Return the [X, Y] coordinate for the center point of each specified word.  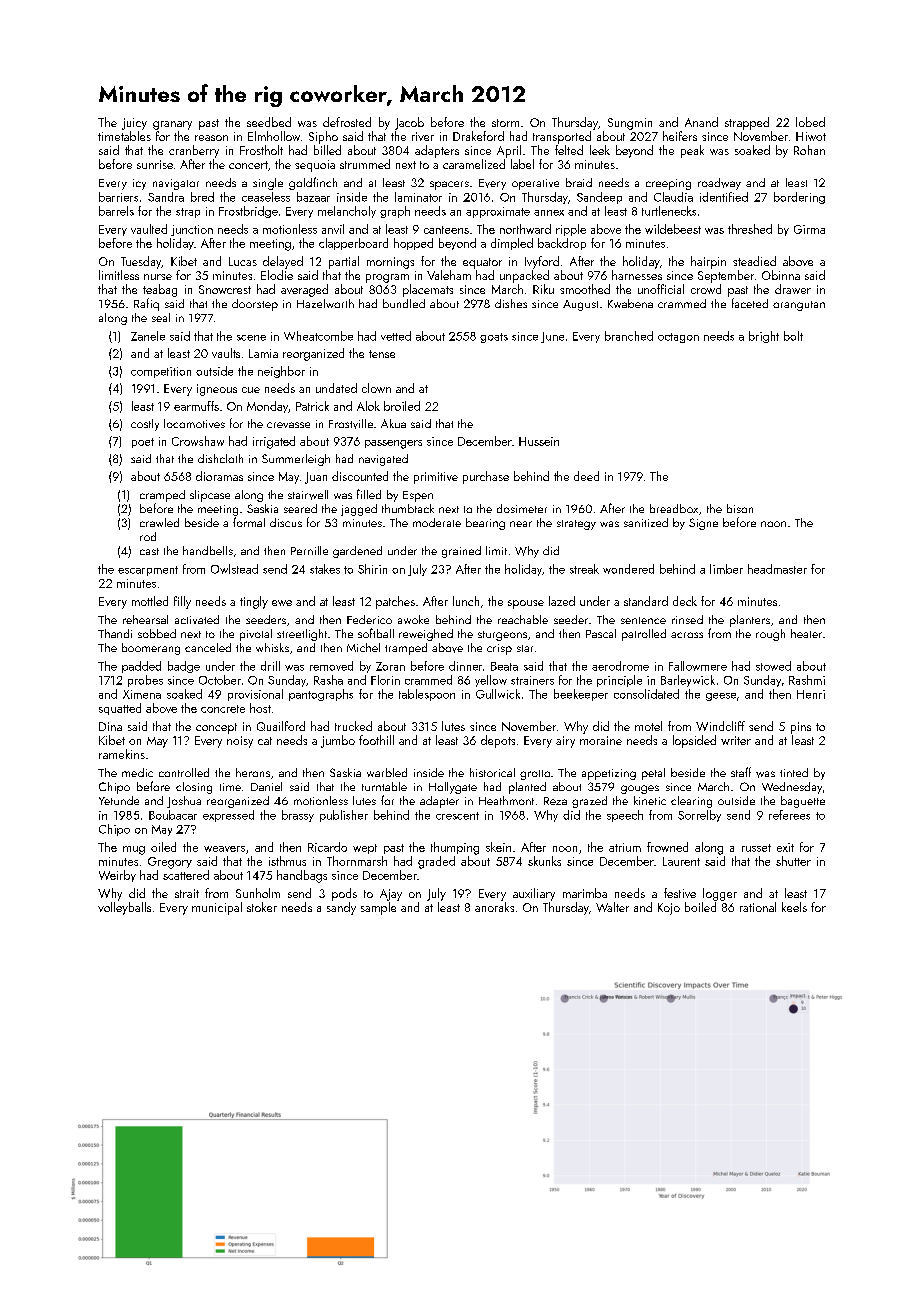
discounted [360, 476]
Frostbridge [248, 212]
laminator [418, 197]
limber [726, 569]
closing [194, 788]
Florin [385, 680]
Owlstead [234, 569]
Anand [701, 122]
